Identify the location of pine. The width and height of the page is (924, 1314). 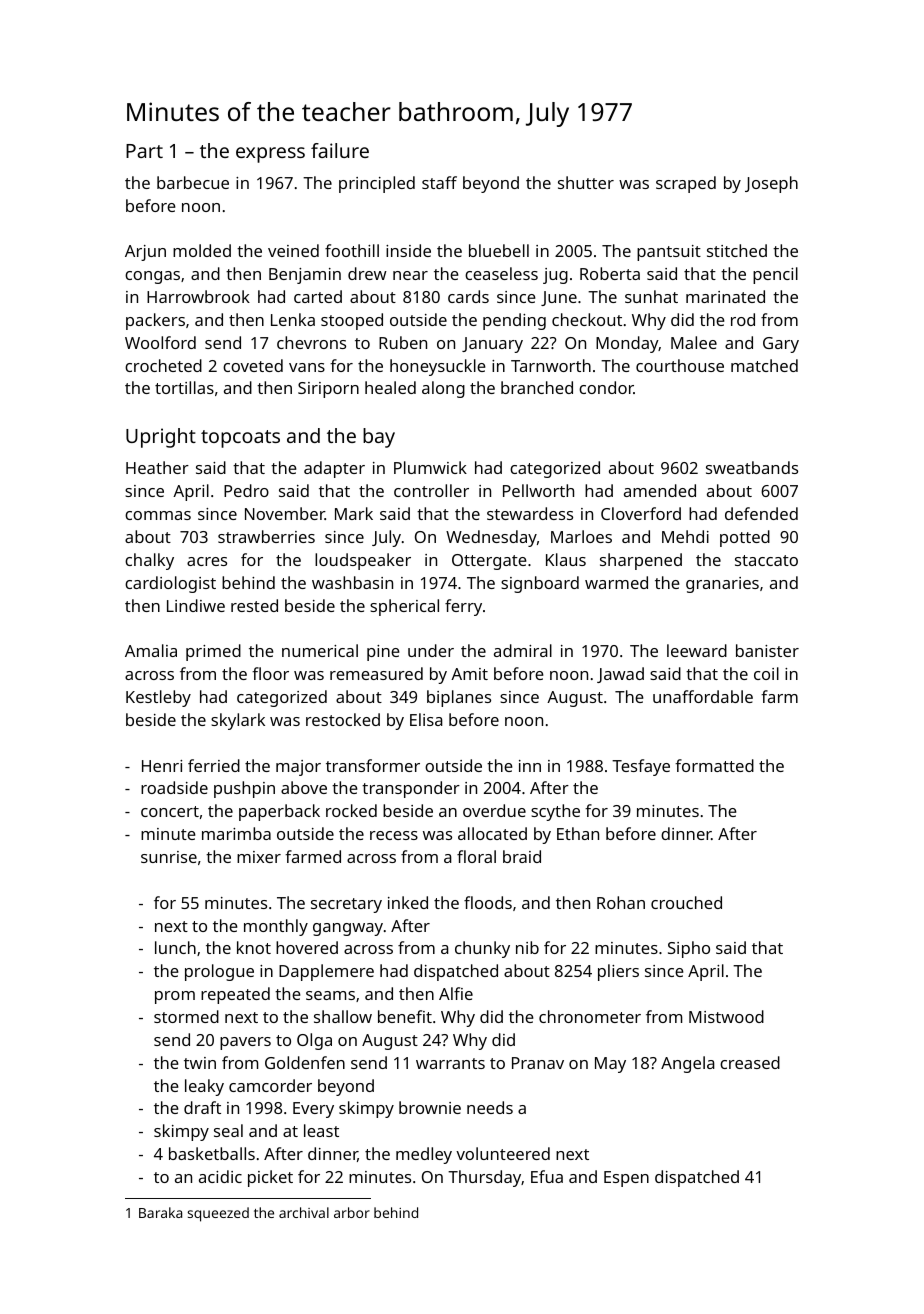
(383, 653).
